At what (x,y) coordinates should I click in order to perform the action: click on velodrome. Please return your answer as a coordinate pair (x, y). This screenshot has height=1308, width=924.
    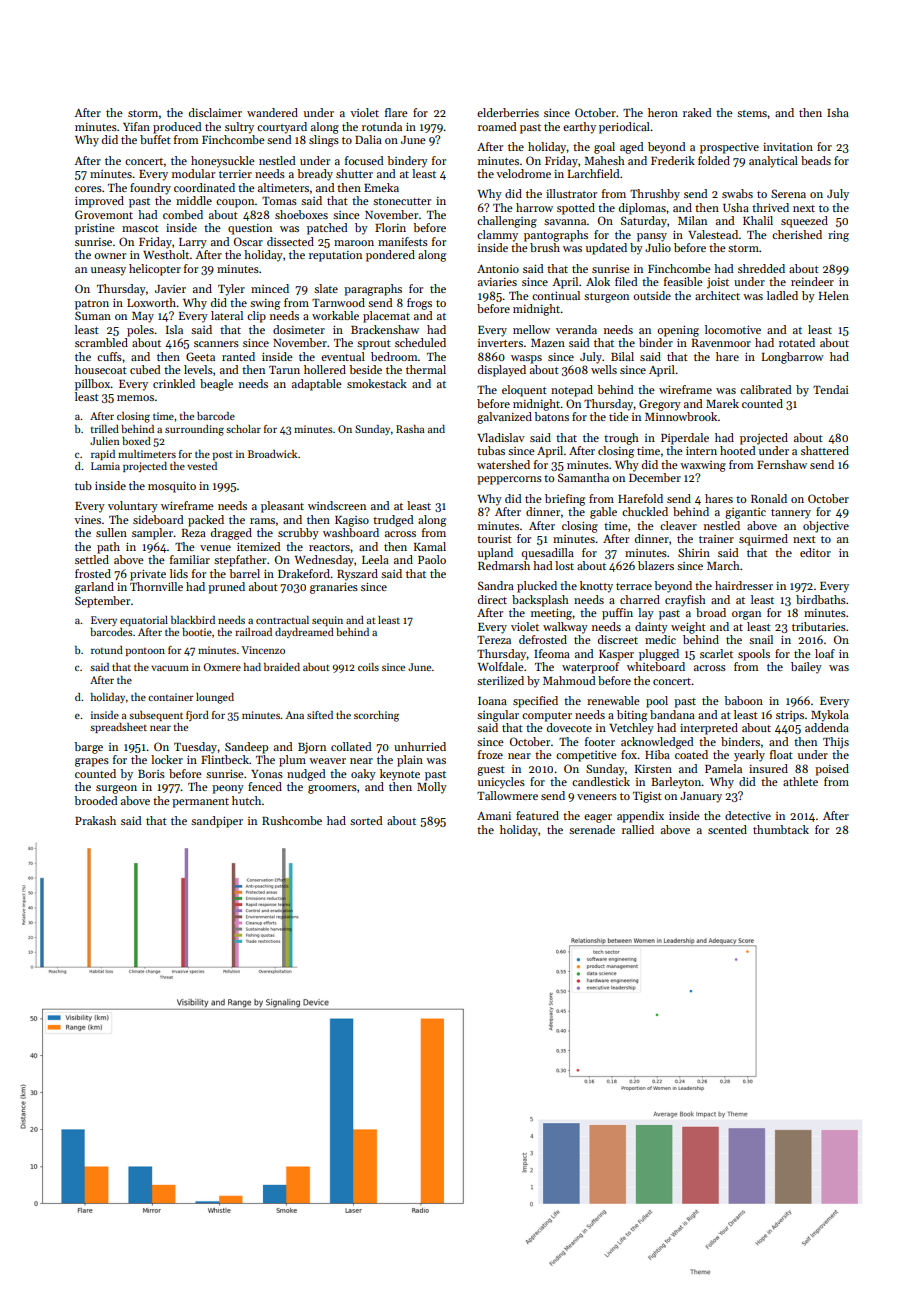
    Looking at the image, I should click on (523, 173).
